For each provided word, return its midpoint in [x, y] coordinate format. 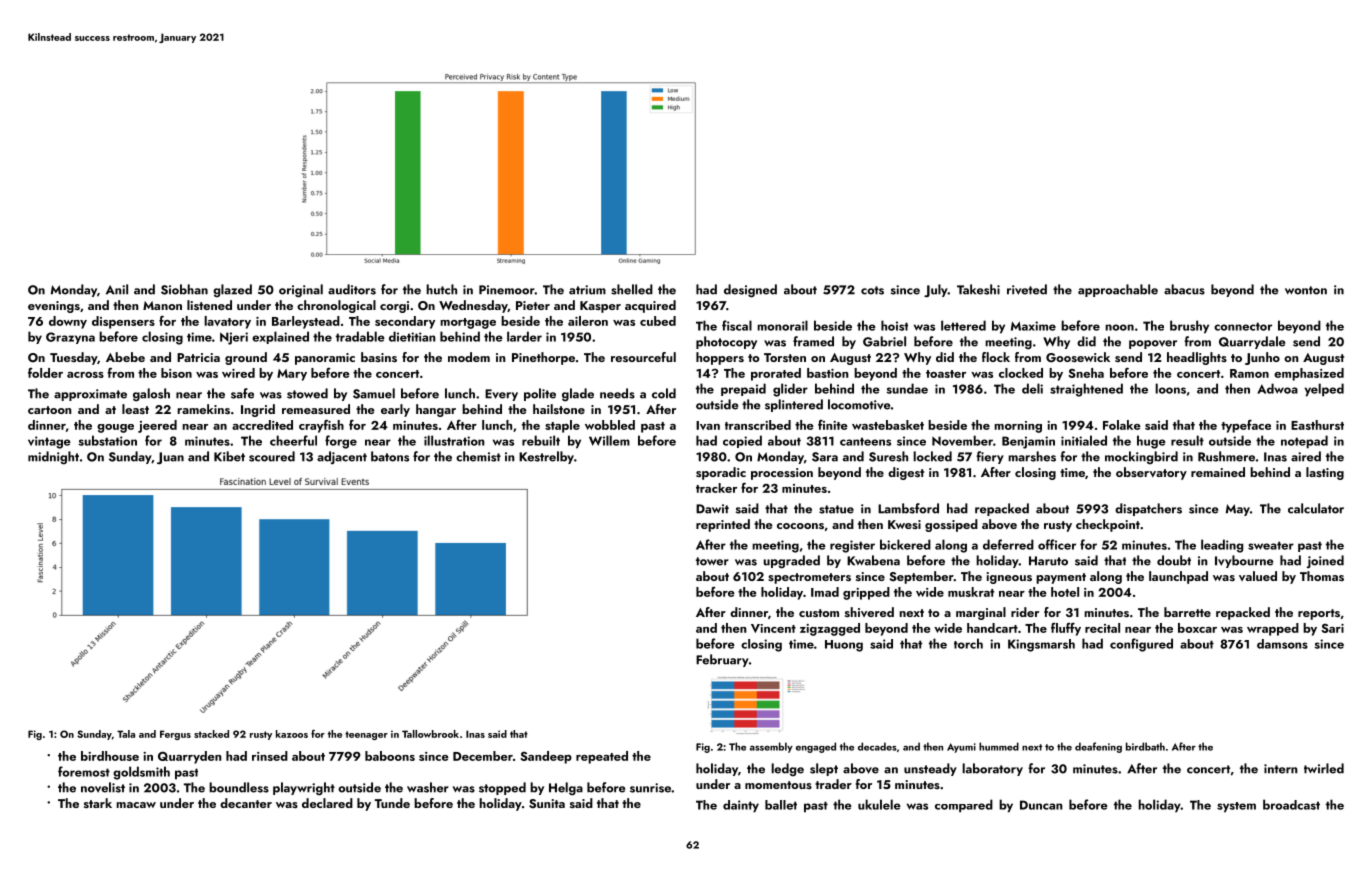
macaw [136, 805]
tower [712, 561]
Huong [844, 646]
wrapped [1273, 629]
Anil [117, 289]
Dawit [712, 509]
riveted [1027, 289]
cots [872, 290]
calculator [1316, 508]
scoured [272, 456]
